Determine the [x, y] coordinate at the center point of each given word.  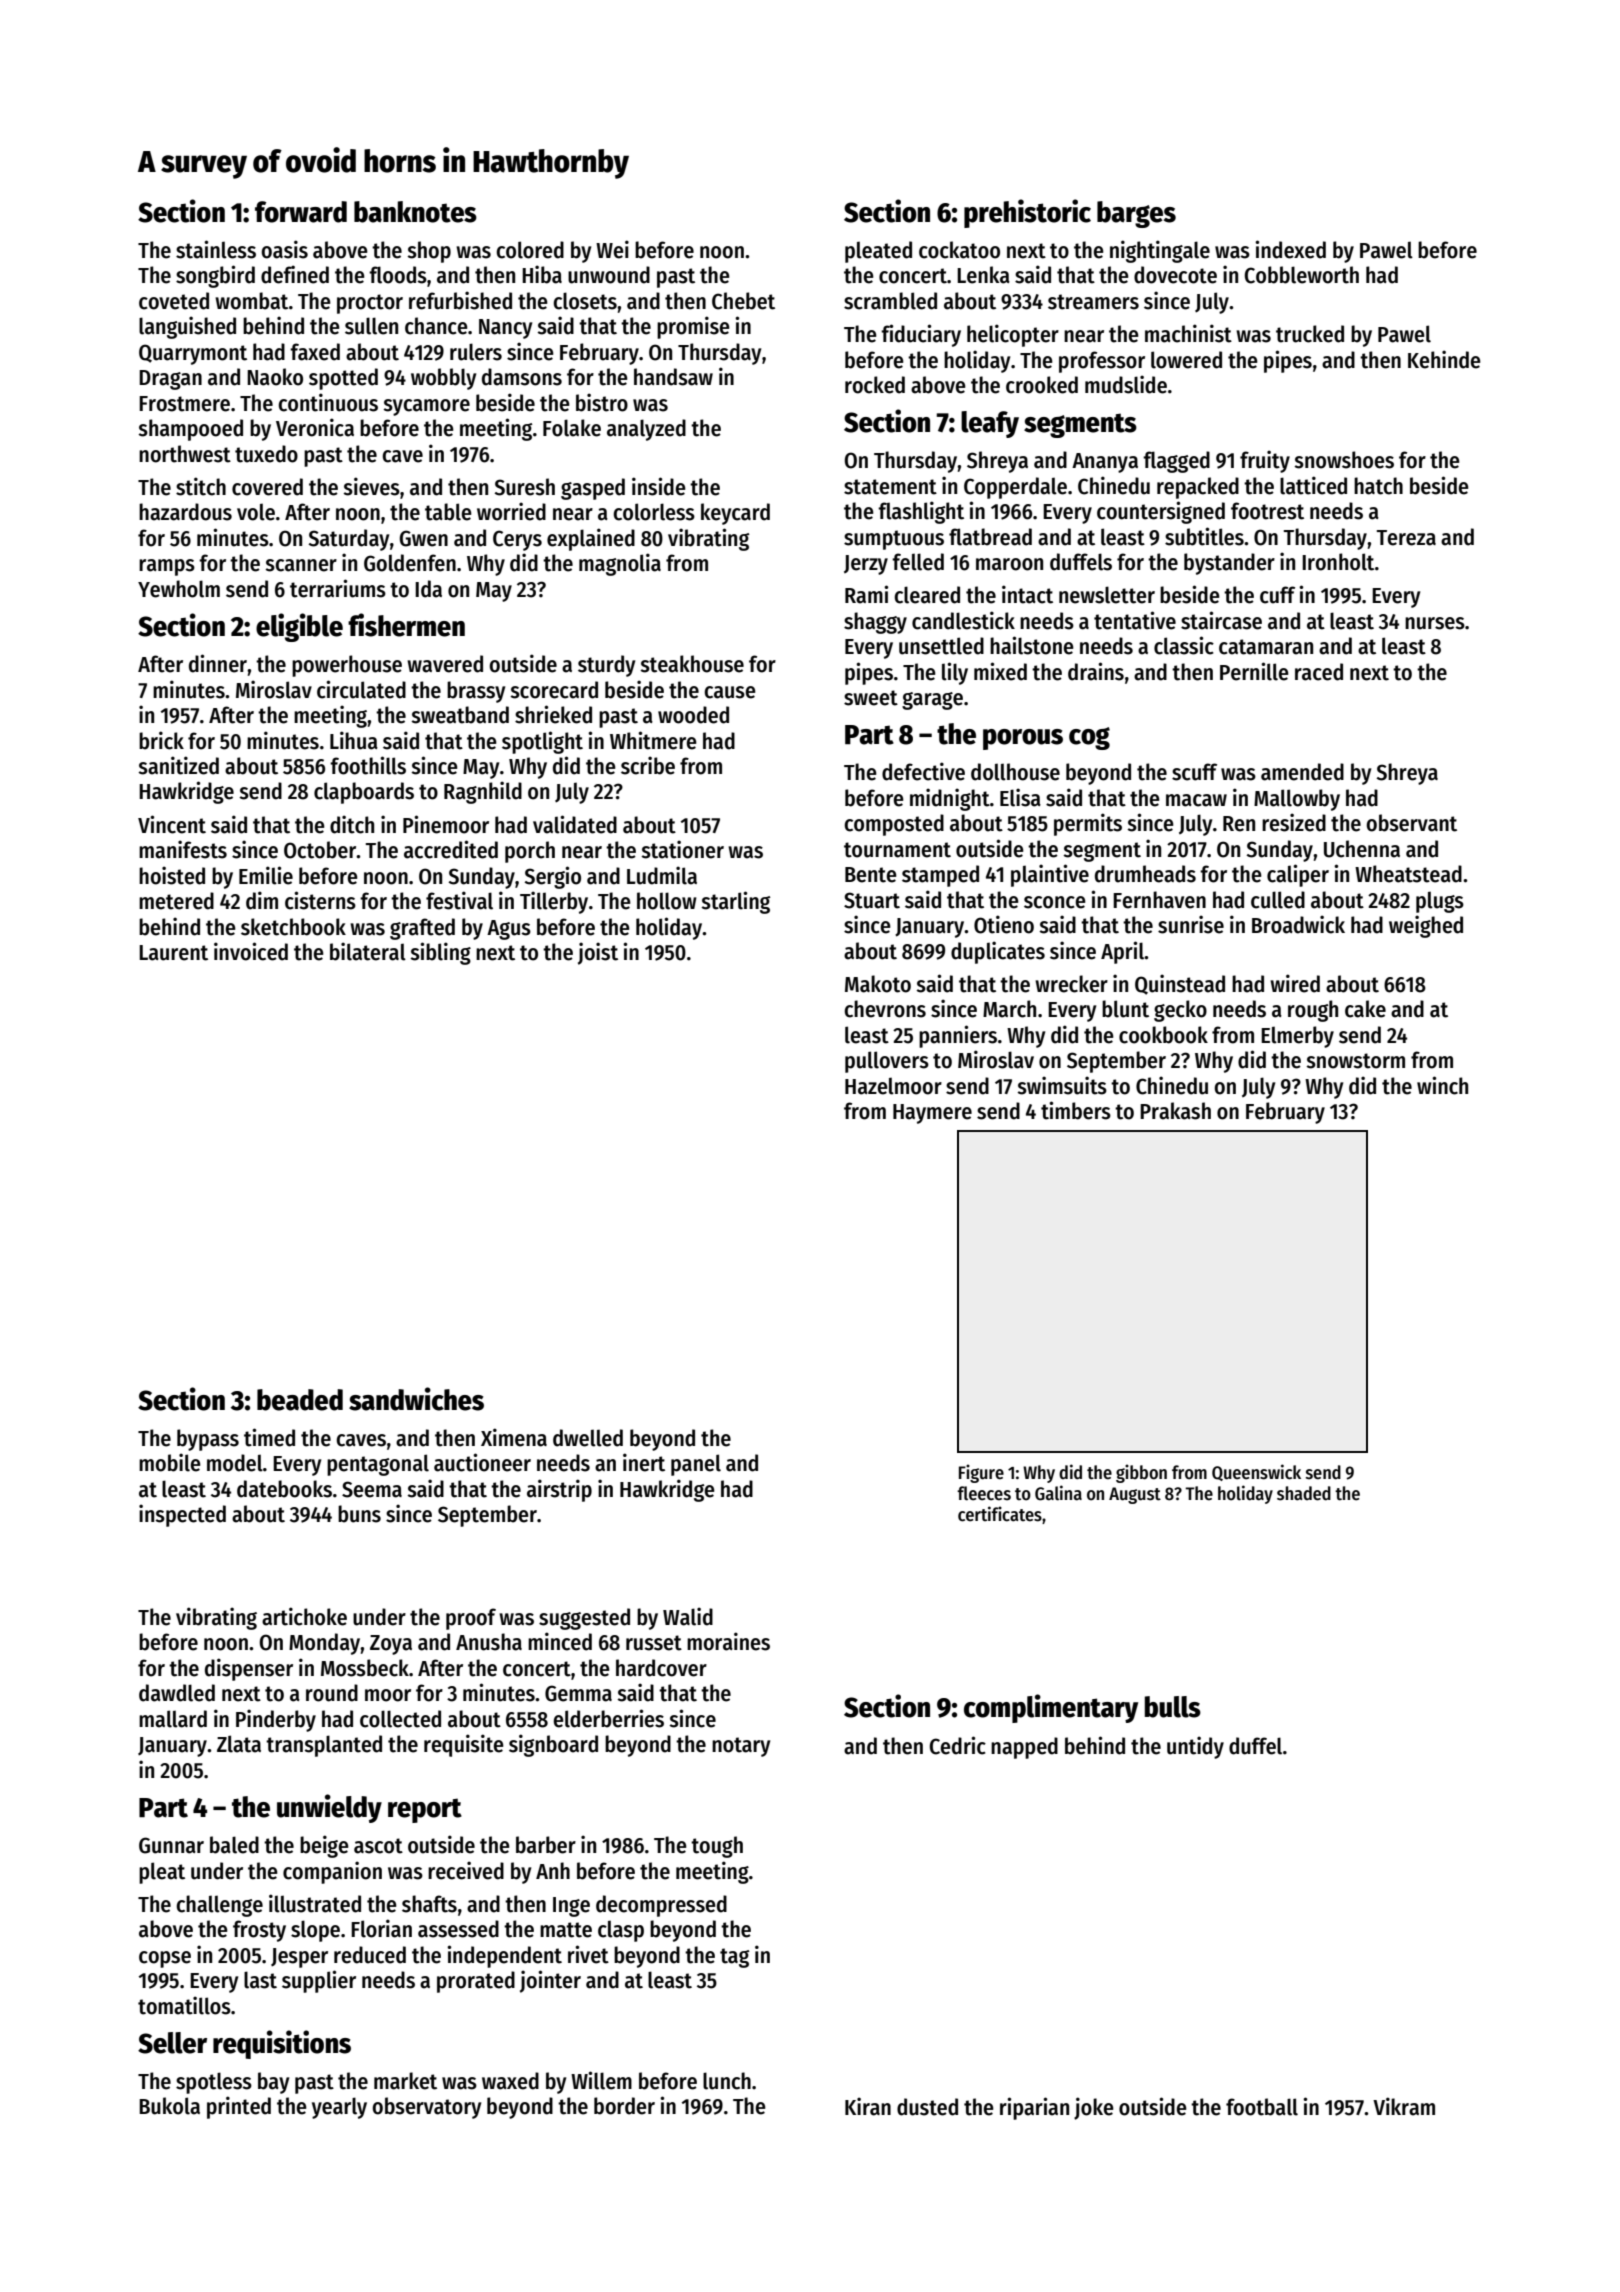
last [260, 1980]
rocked [875, 385]
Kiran [868, 2106]
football [1262, 2107]
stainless [216, 249]
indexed [1290, 249]
